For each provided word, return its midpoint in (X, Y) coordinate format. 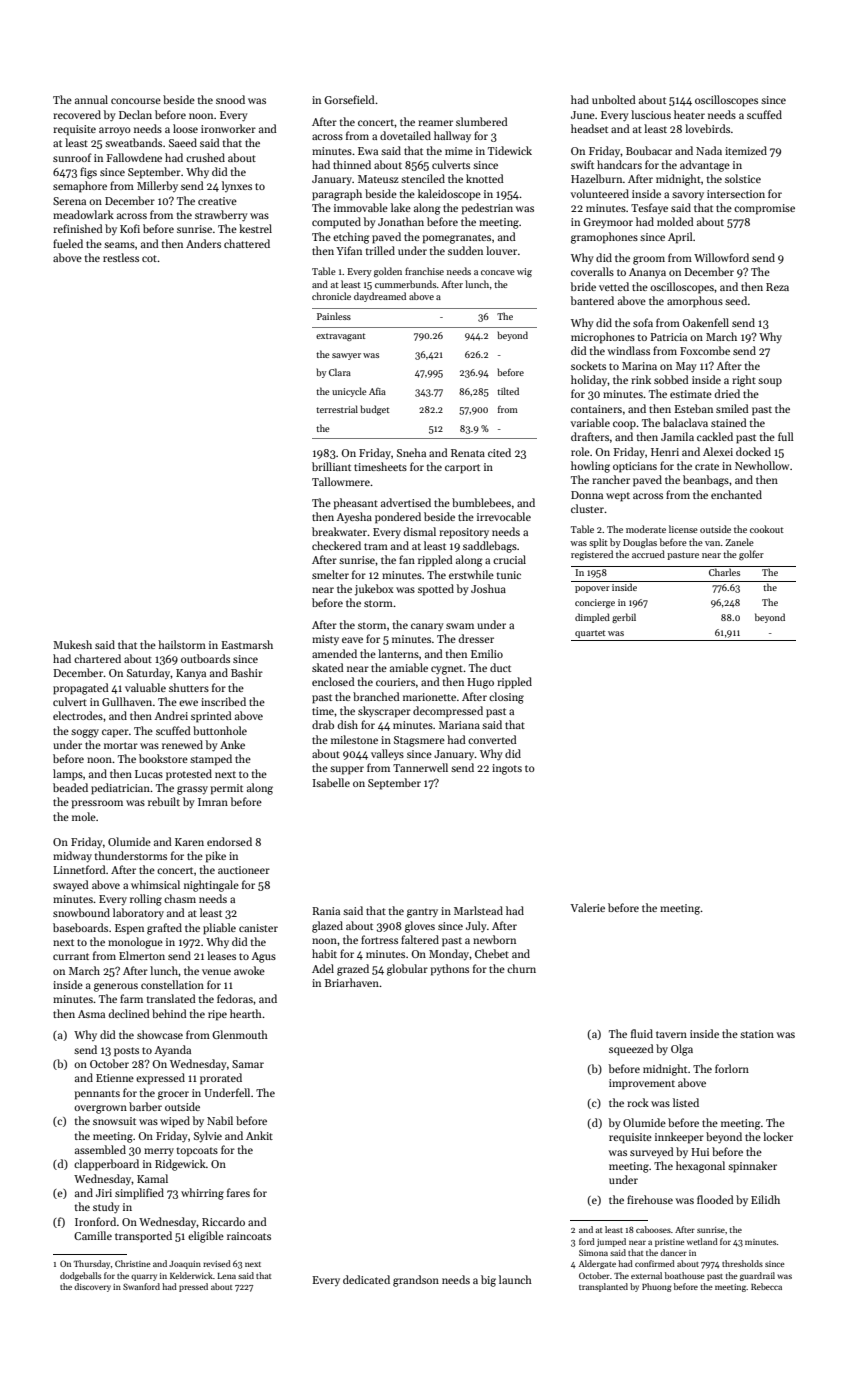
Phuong (657, 1287)
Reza (777, 287)
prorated (221, 1079)
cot (149, 258)
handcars (619, 164)
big (488, 1281)
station (757, 1034)
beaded (70, 787)
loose (185, 128)
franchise (424, 271)
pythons (450, 970)
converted (492, 739)
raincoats (249, 1236)
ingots (507, 769)
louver (501, 250)
